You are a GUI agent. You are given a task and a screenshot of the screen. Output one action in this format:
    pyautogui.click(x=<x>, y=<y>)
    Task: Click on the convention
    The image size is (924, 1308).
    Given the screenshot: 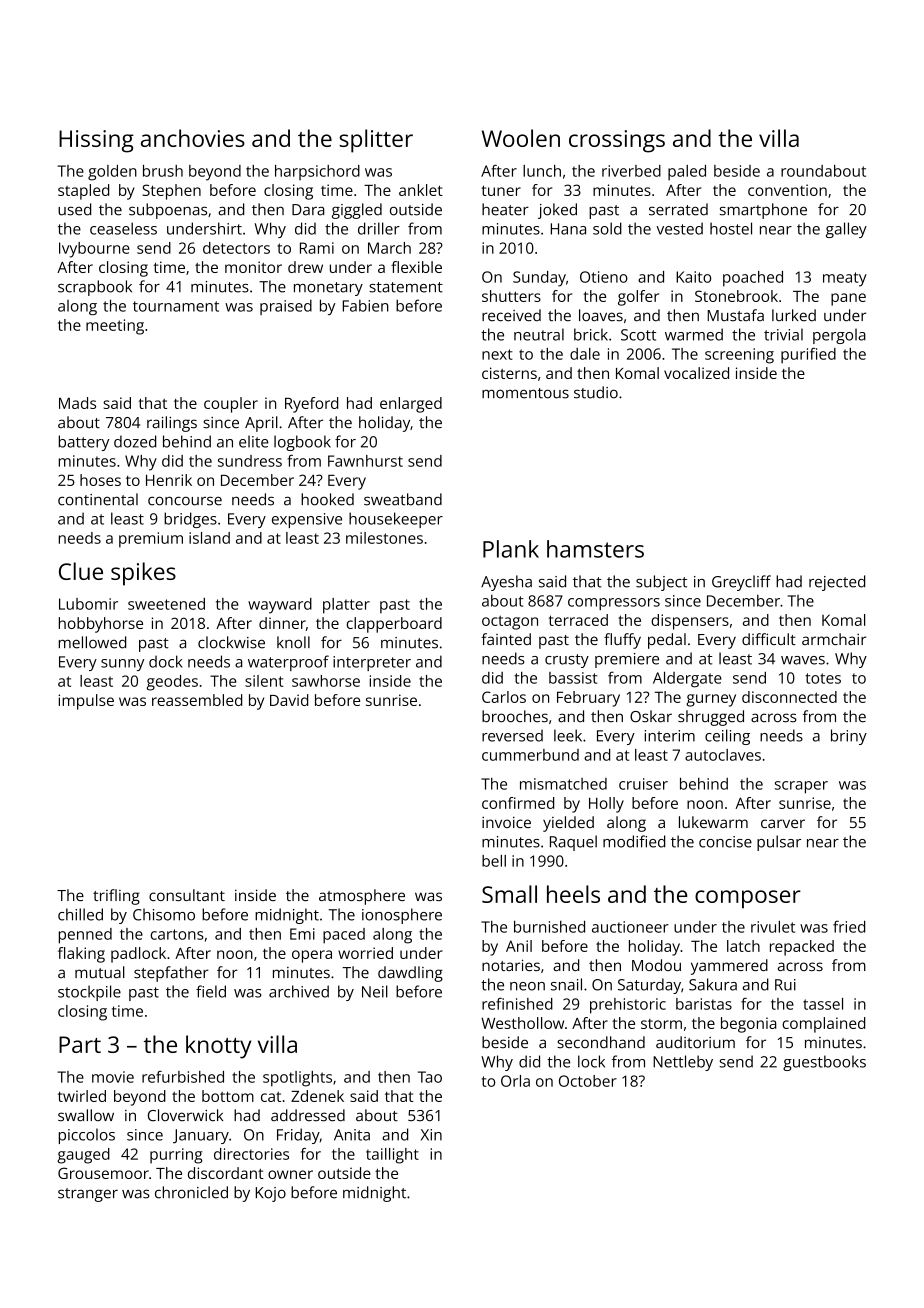 What is the action you would take?
    pyautogui.click(x=787, y=190)
